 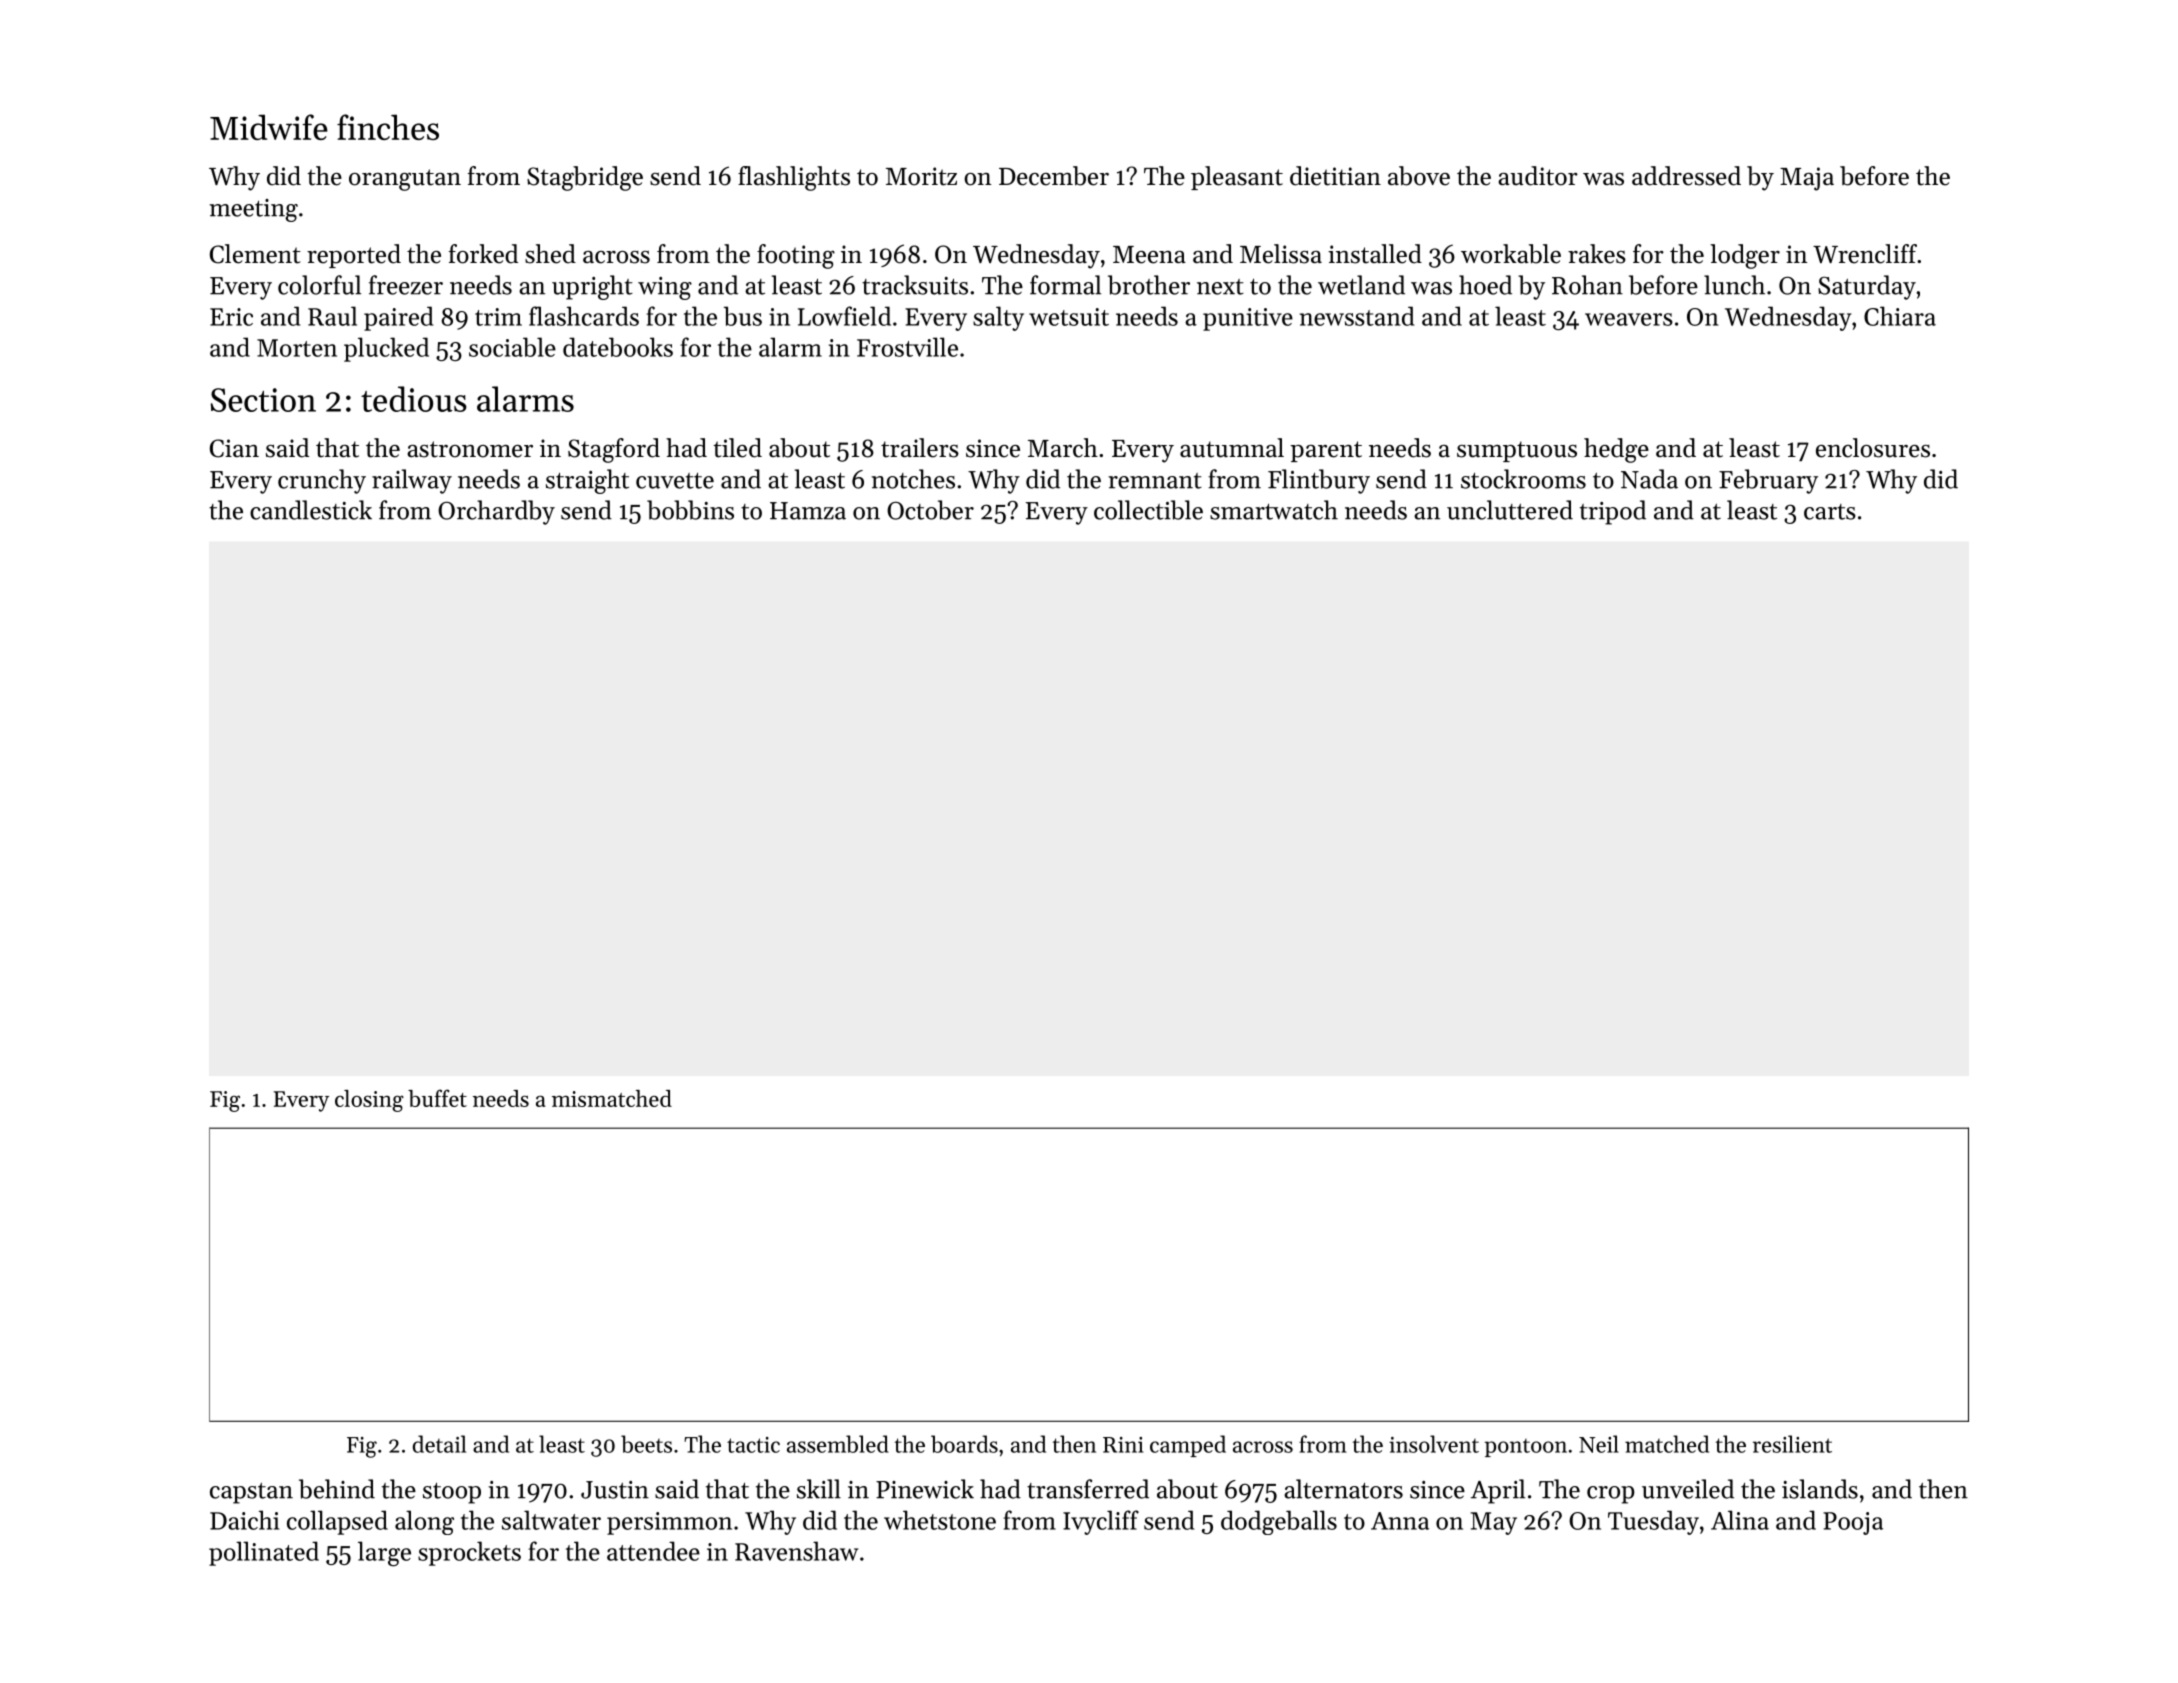 I want to click on closing, so click(x=369, y=1101).
